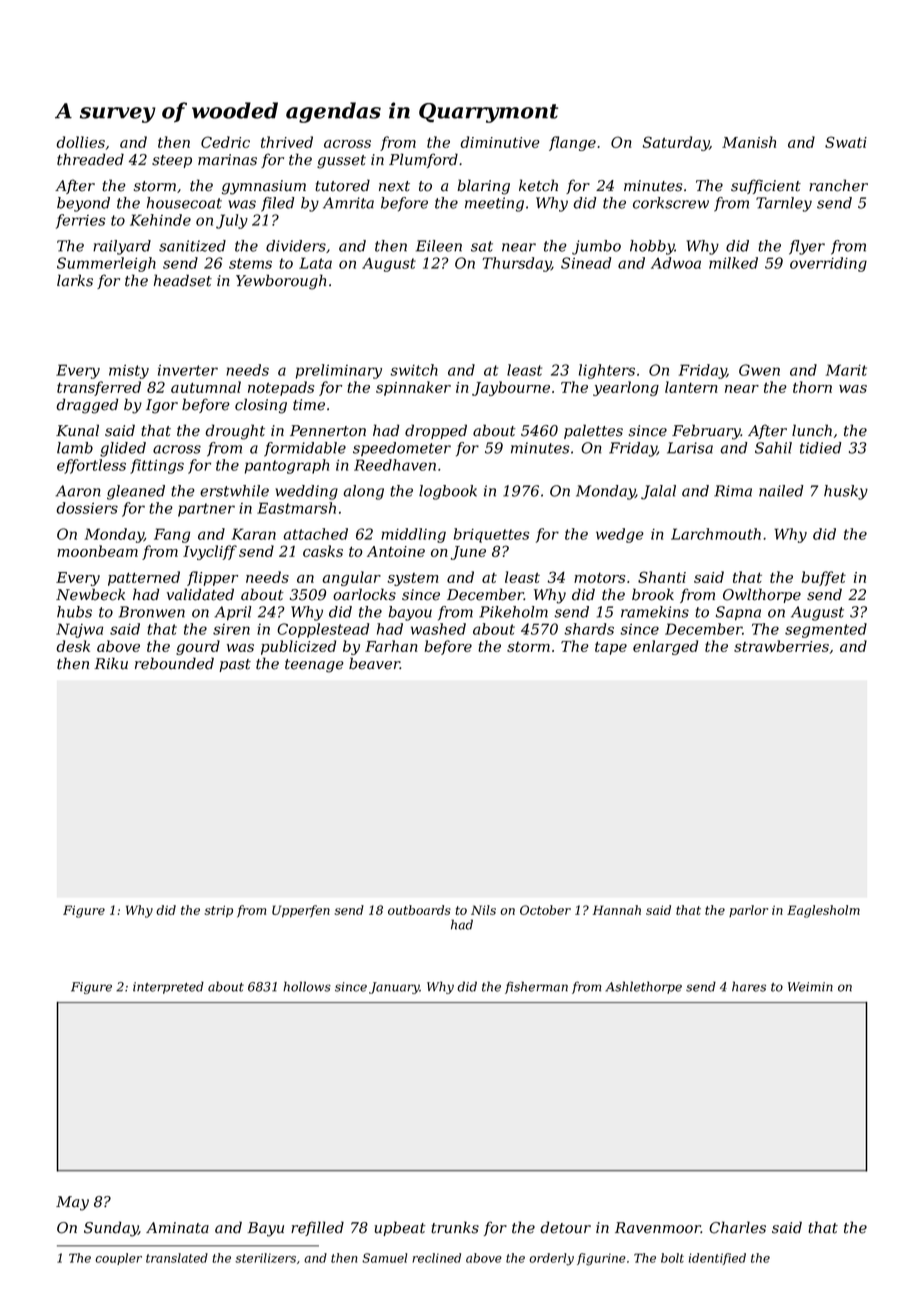 Image resolution: width=924 pixels, height=1308 pixels. Describe the element at coordinates (572, 143) in the screenshot. I see `flange` at that location.
